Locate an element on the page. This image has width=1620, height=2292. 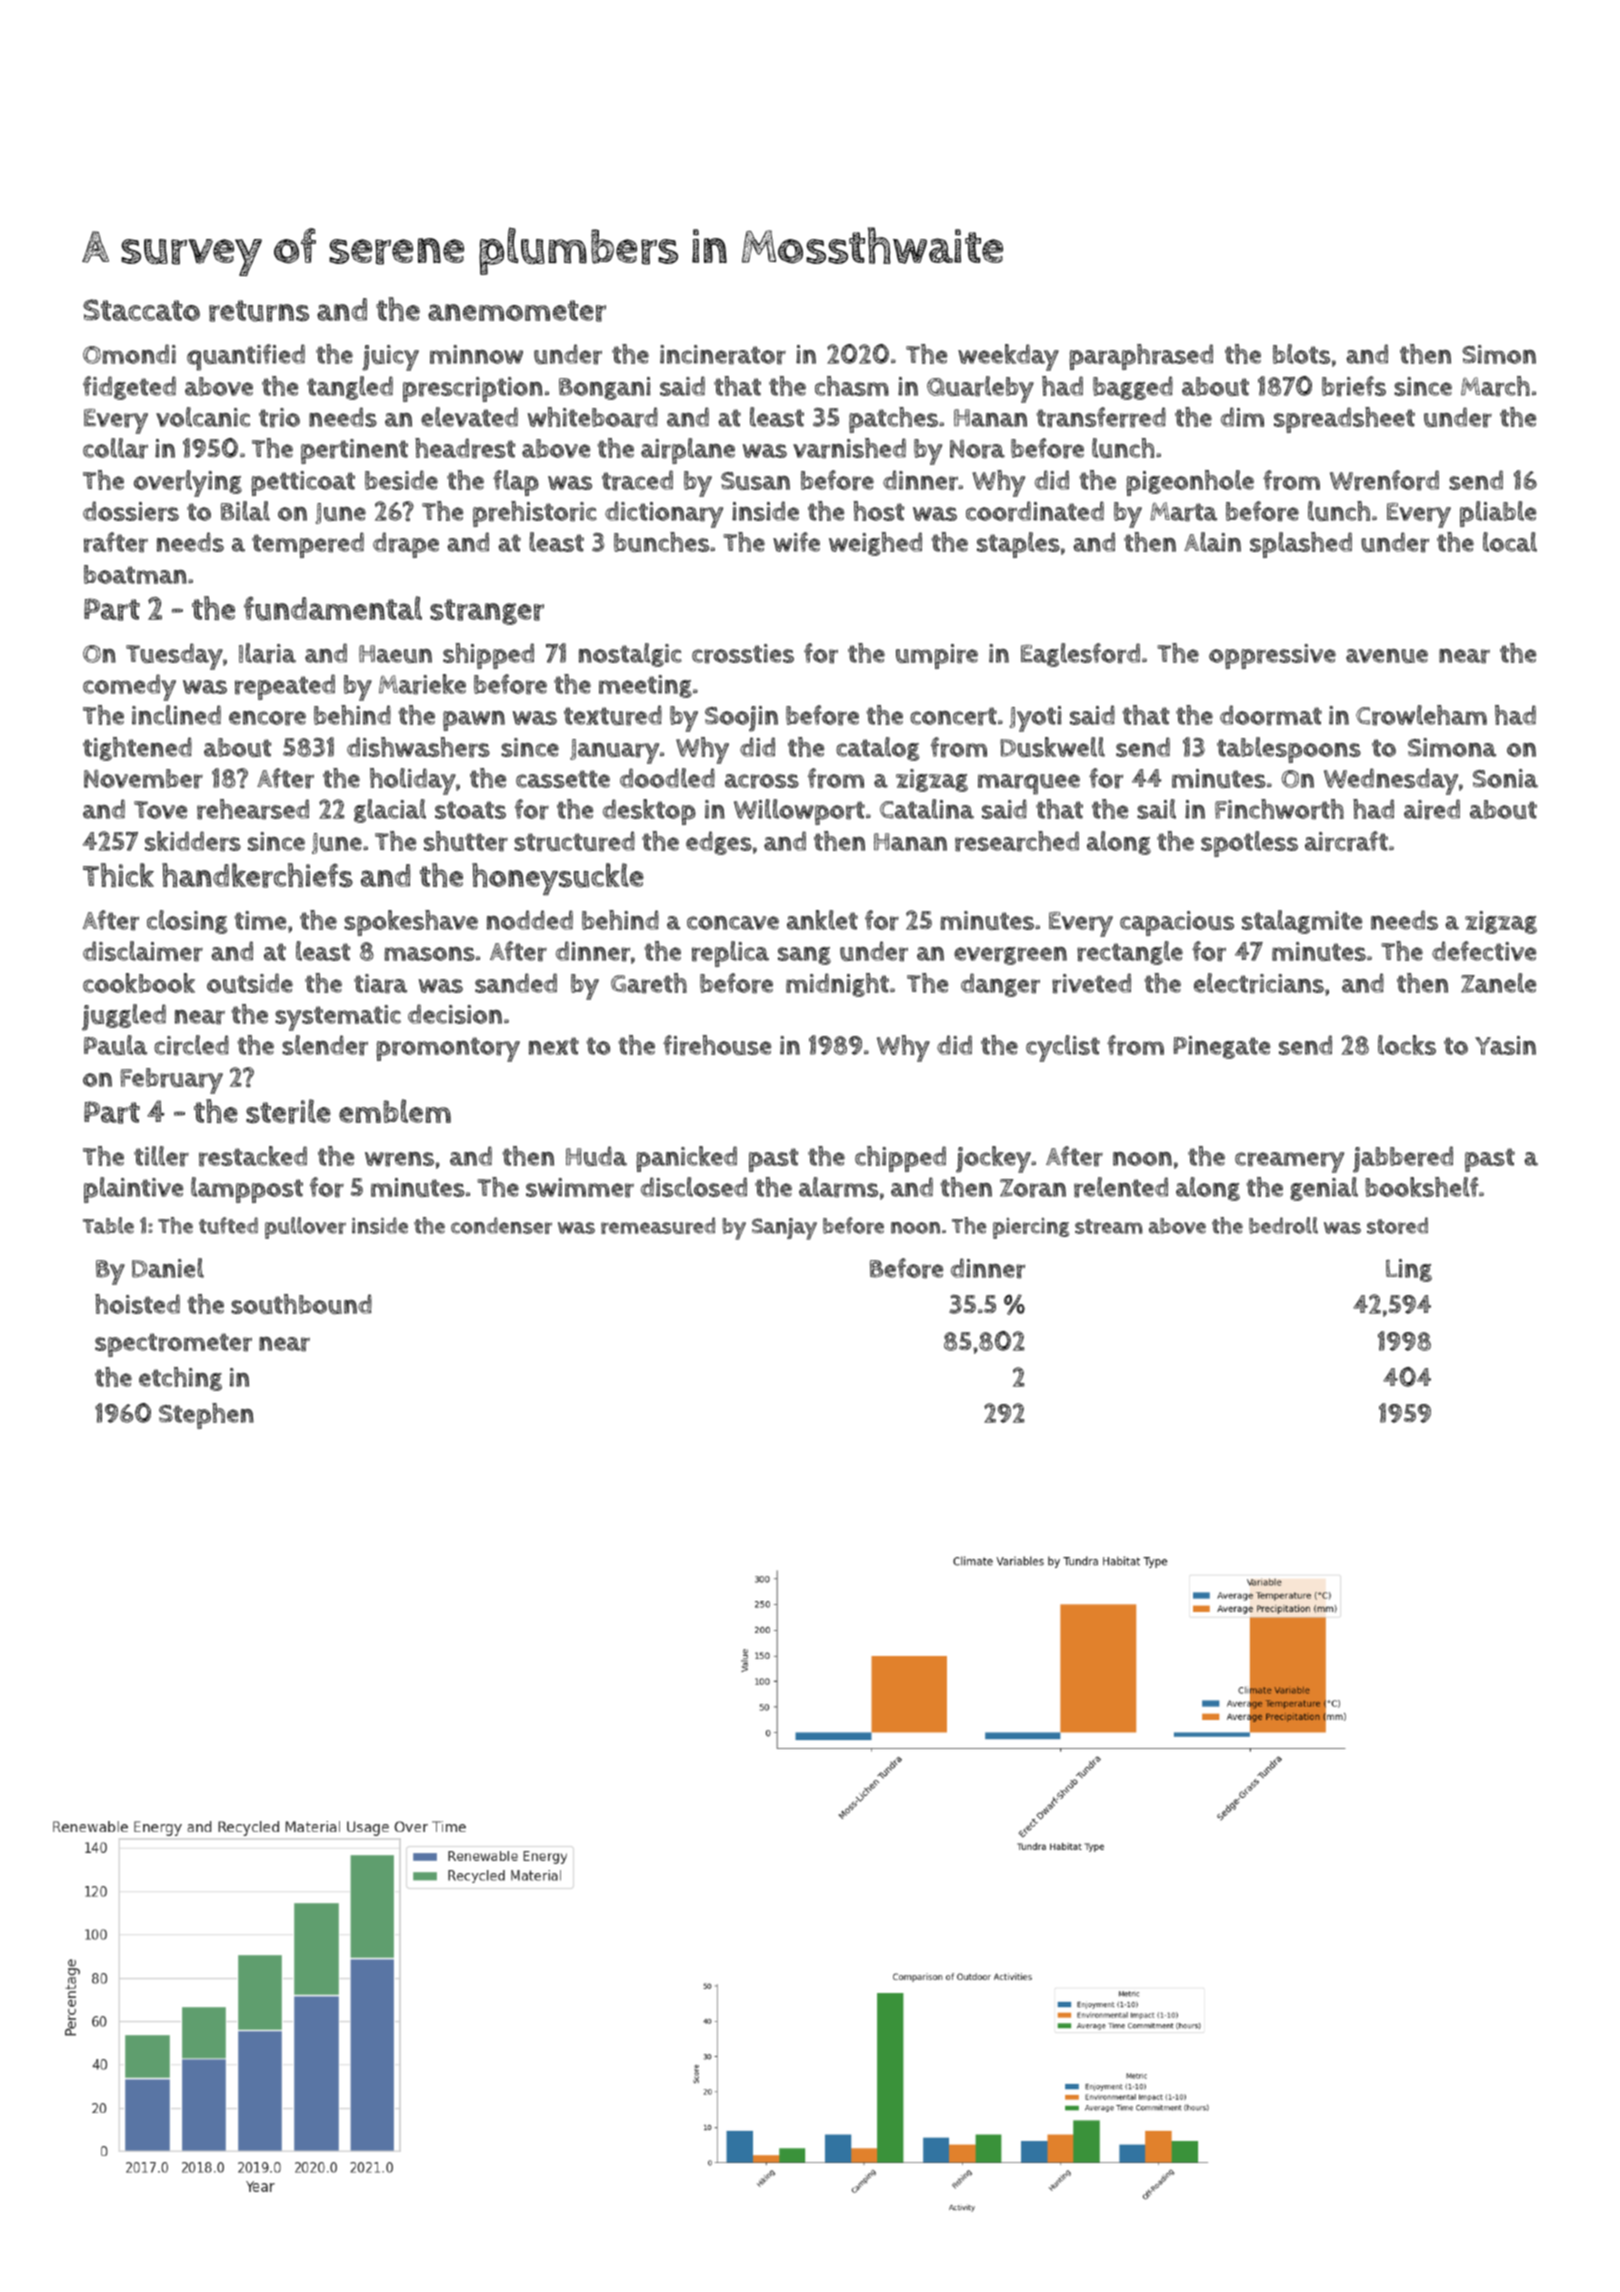
weekday is located at coordinates (1008, 357).
